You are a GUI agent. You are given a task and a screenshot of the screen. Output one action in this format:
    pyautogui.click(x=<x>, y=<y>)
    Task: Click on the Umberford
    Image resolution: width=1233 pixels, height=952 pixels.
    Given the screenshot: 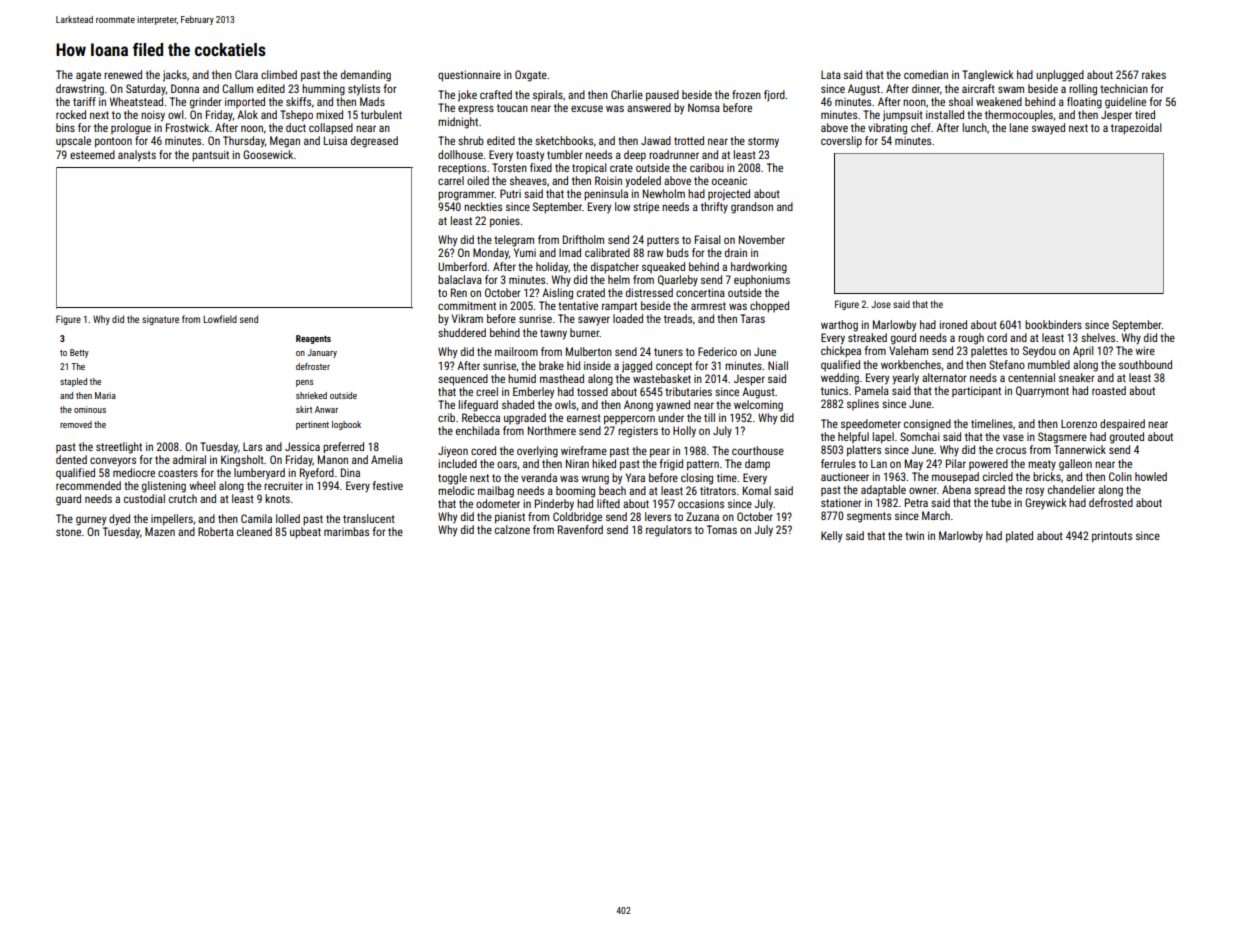 What is the action you would take?
    pyautogui.click(x=462, y=266)
